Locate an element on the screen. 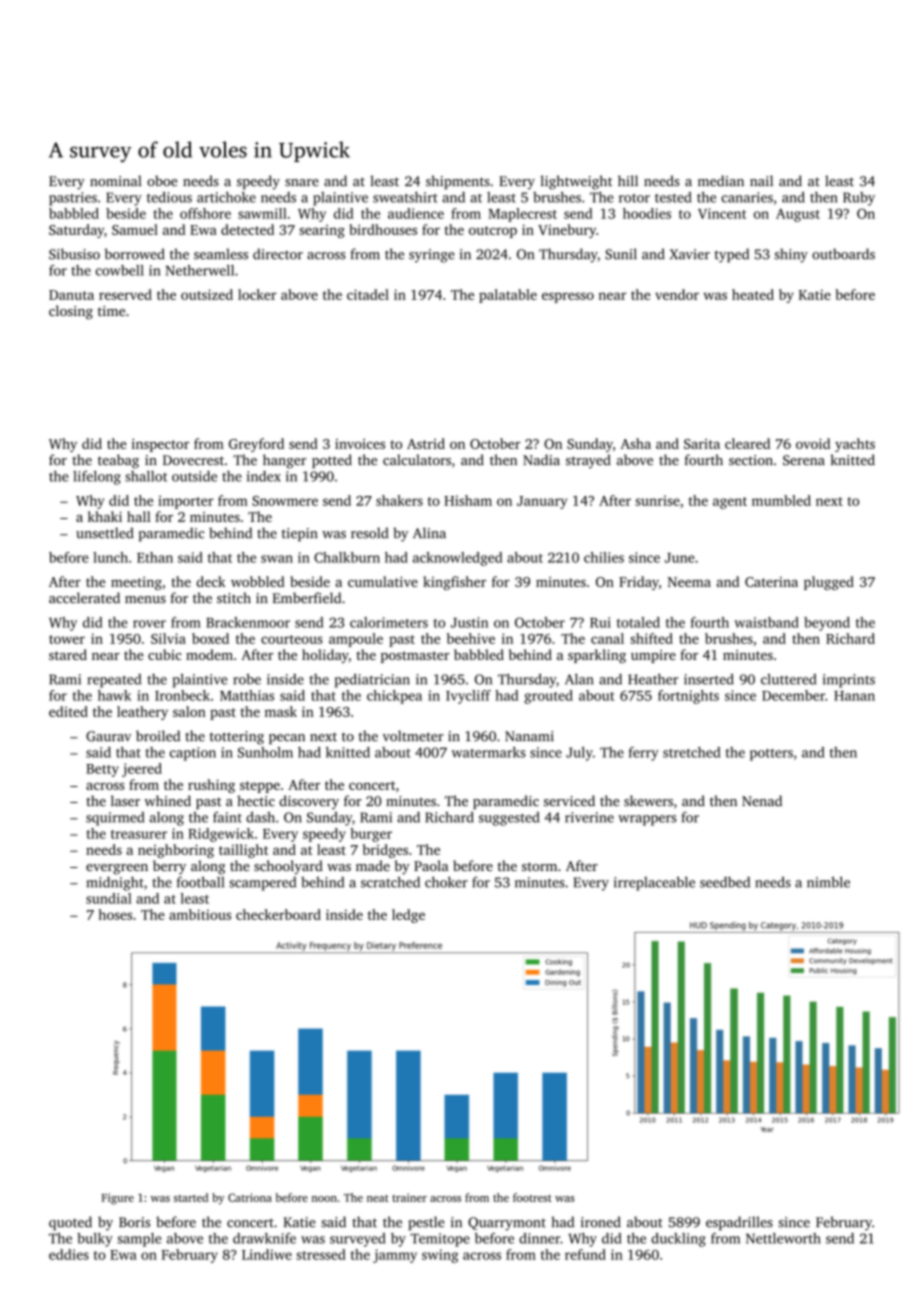  Sarita is located at coordinates (702, 444).
